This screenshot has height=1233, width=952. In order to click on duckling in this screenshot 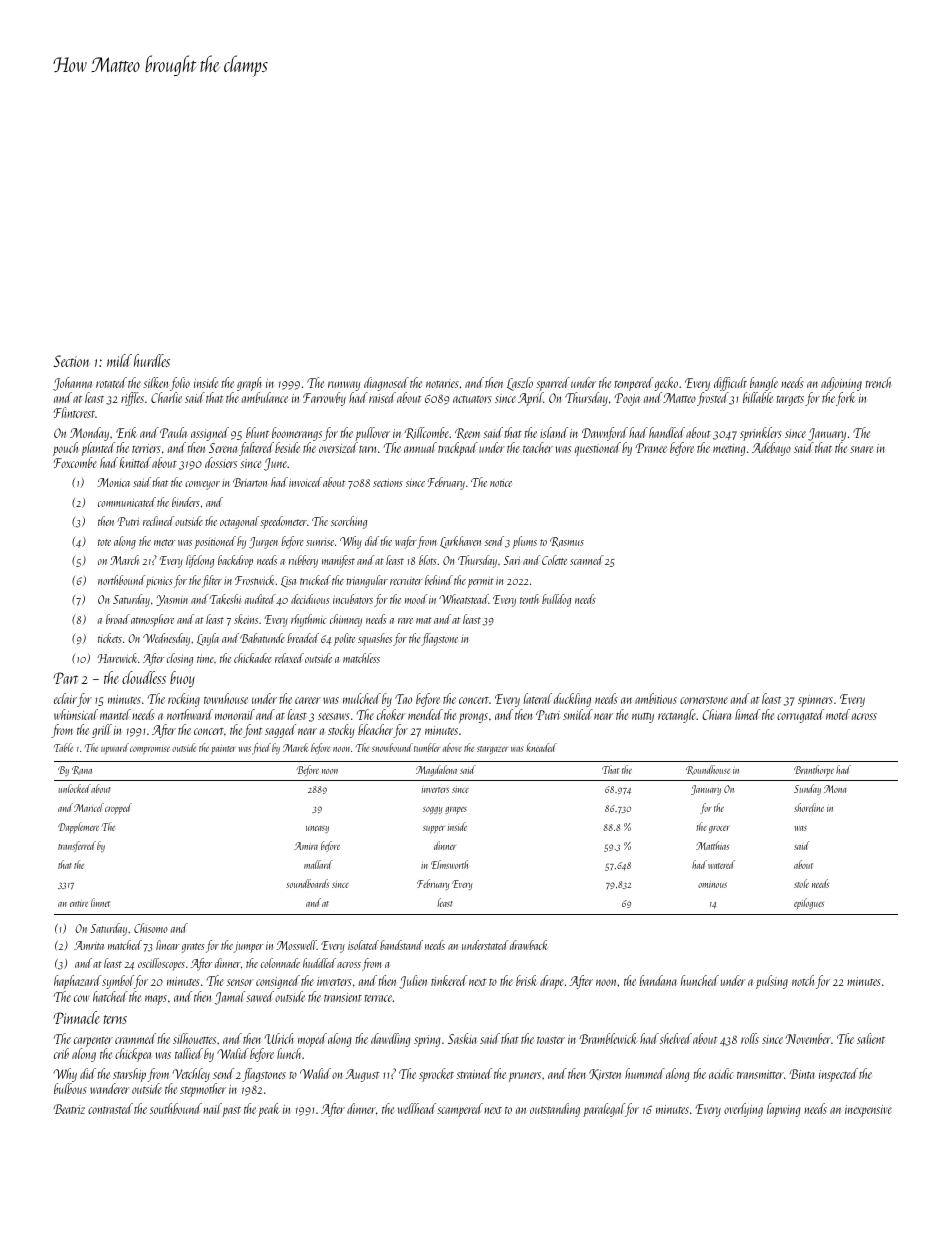, I will do `click(572, 700)`.
